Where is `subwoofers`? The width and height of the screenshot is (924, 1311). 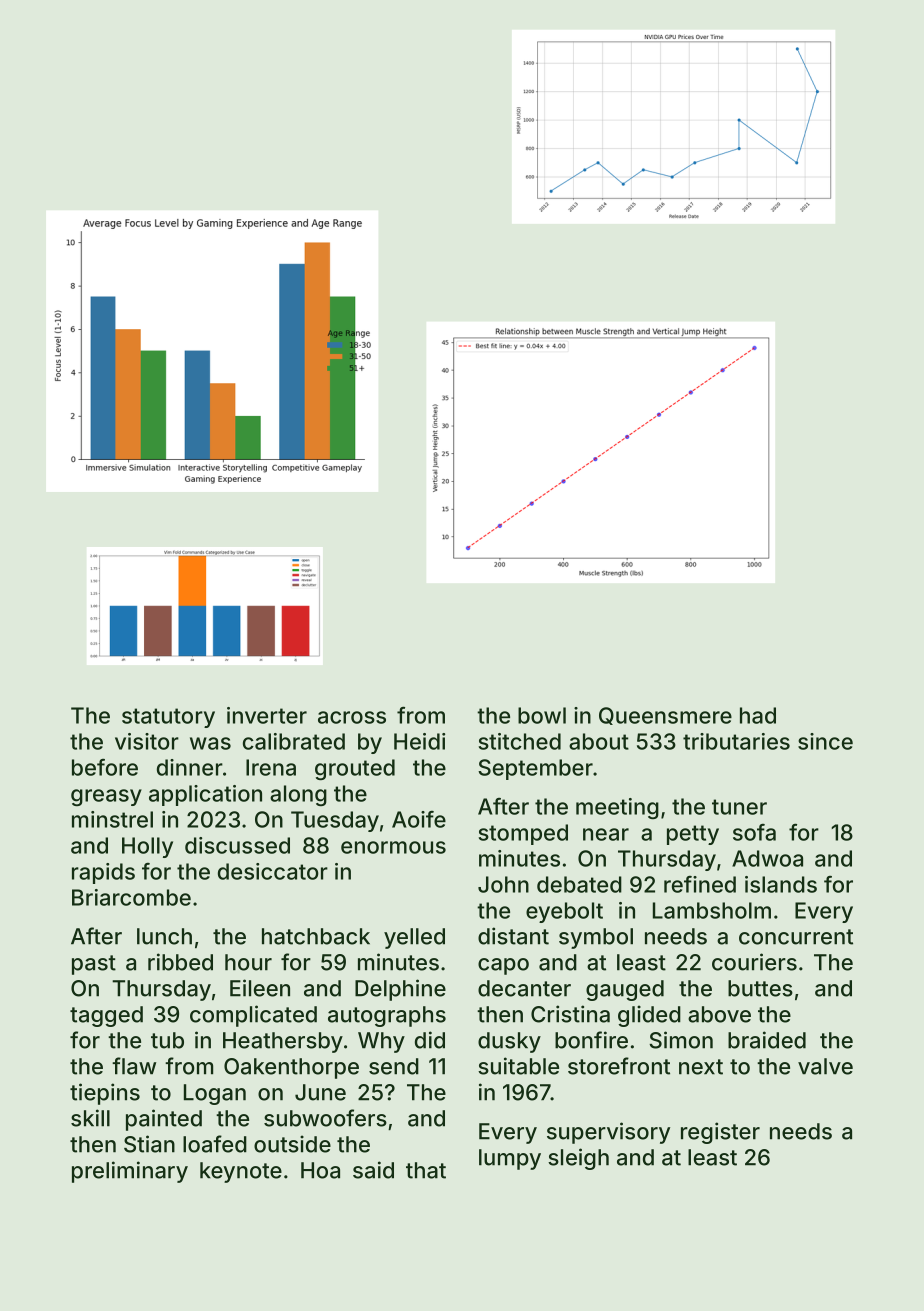
subwoofers is located at coordinates (325, 1118).
